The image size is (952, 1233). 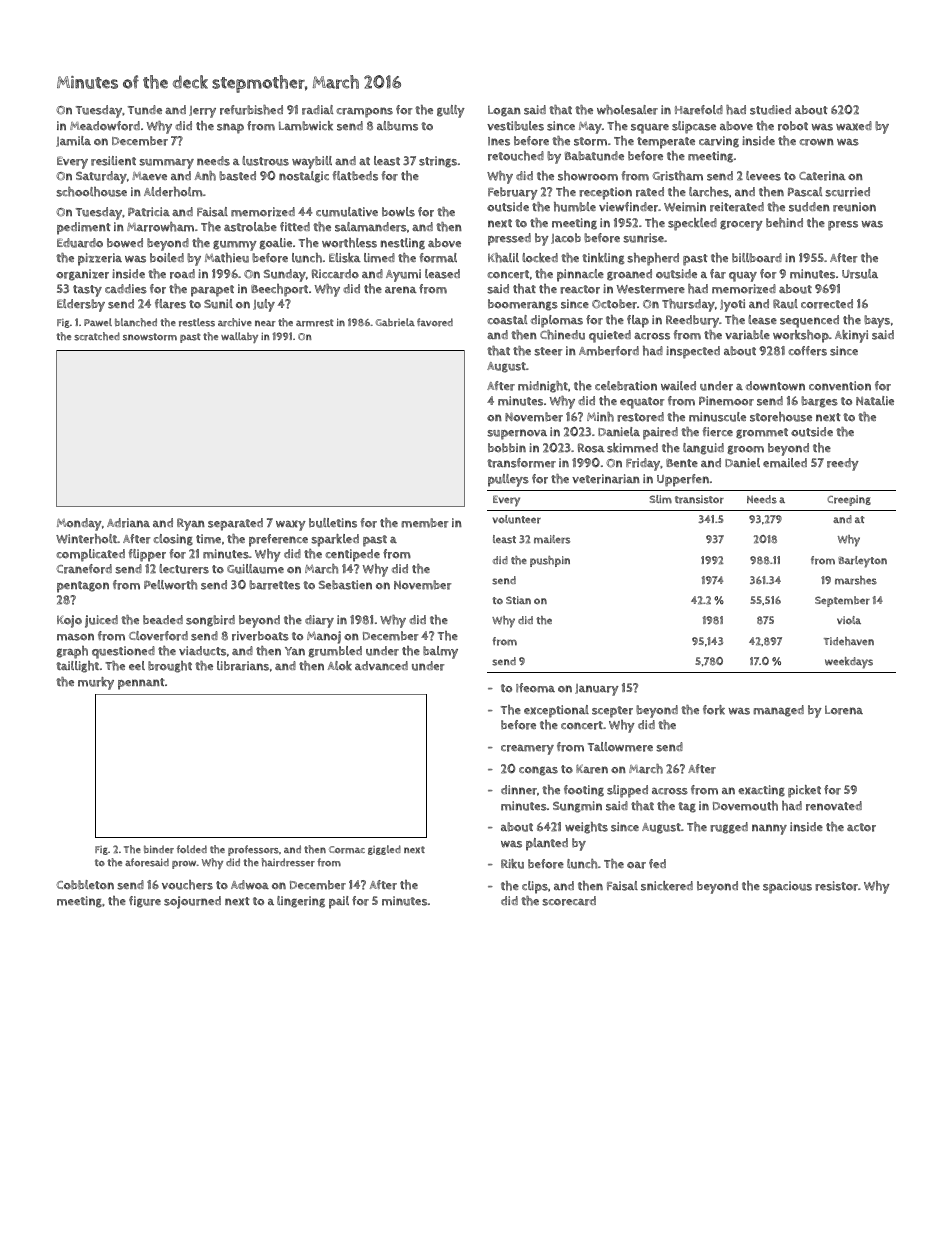 What do you see at coordinates (401, 290) in the screenshot?
I see `arena` at bounding box center [401, 290].
